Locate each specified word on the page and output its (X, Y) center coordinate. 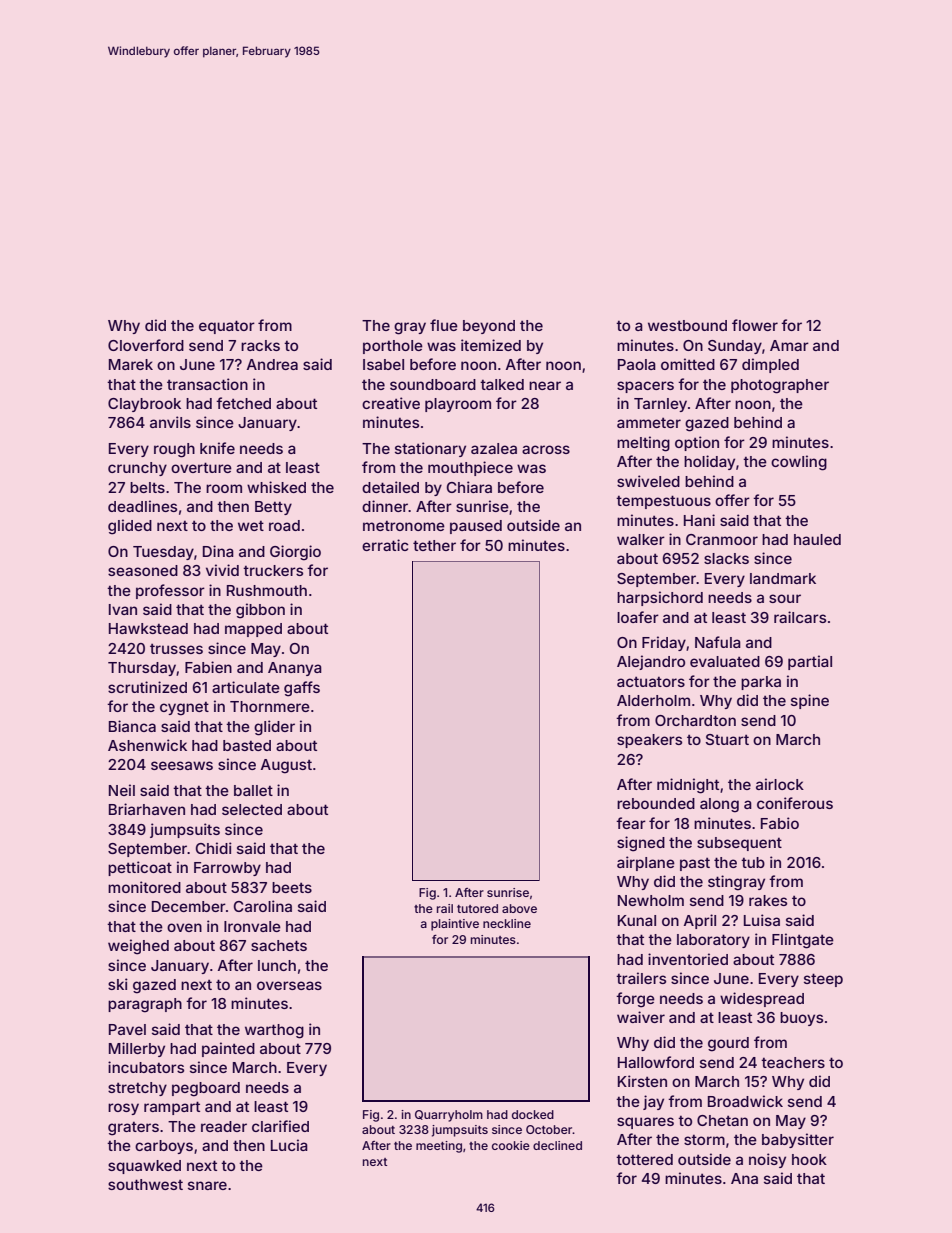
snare (207, 1185)
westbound (687, 325)
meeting (439, 1147)
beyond (489, 327)
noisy (767, 1160)
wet (251, 526)
